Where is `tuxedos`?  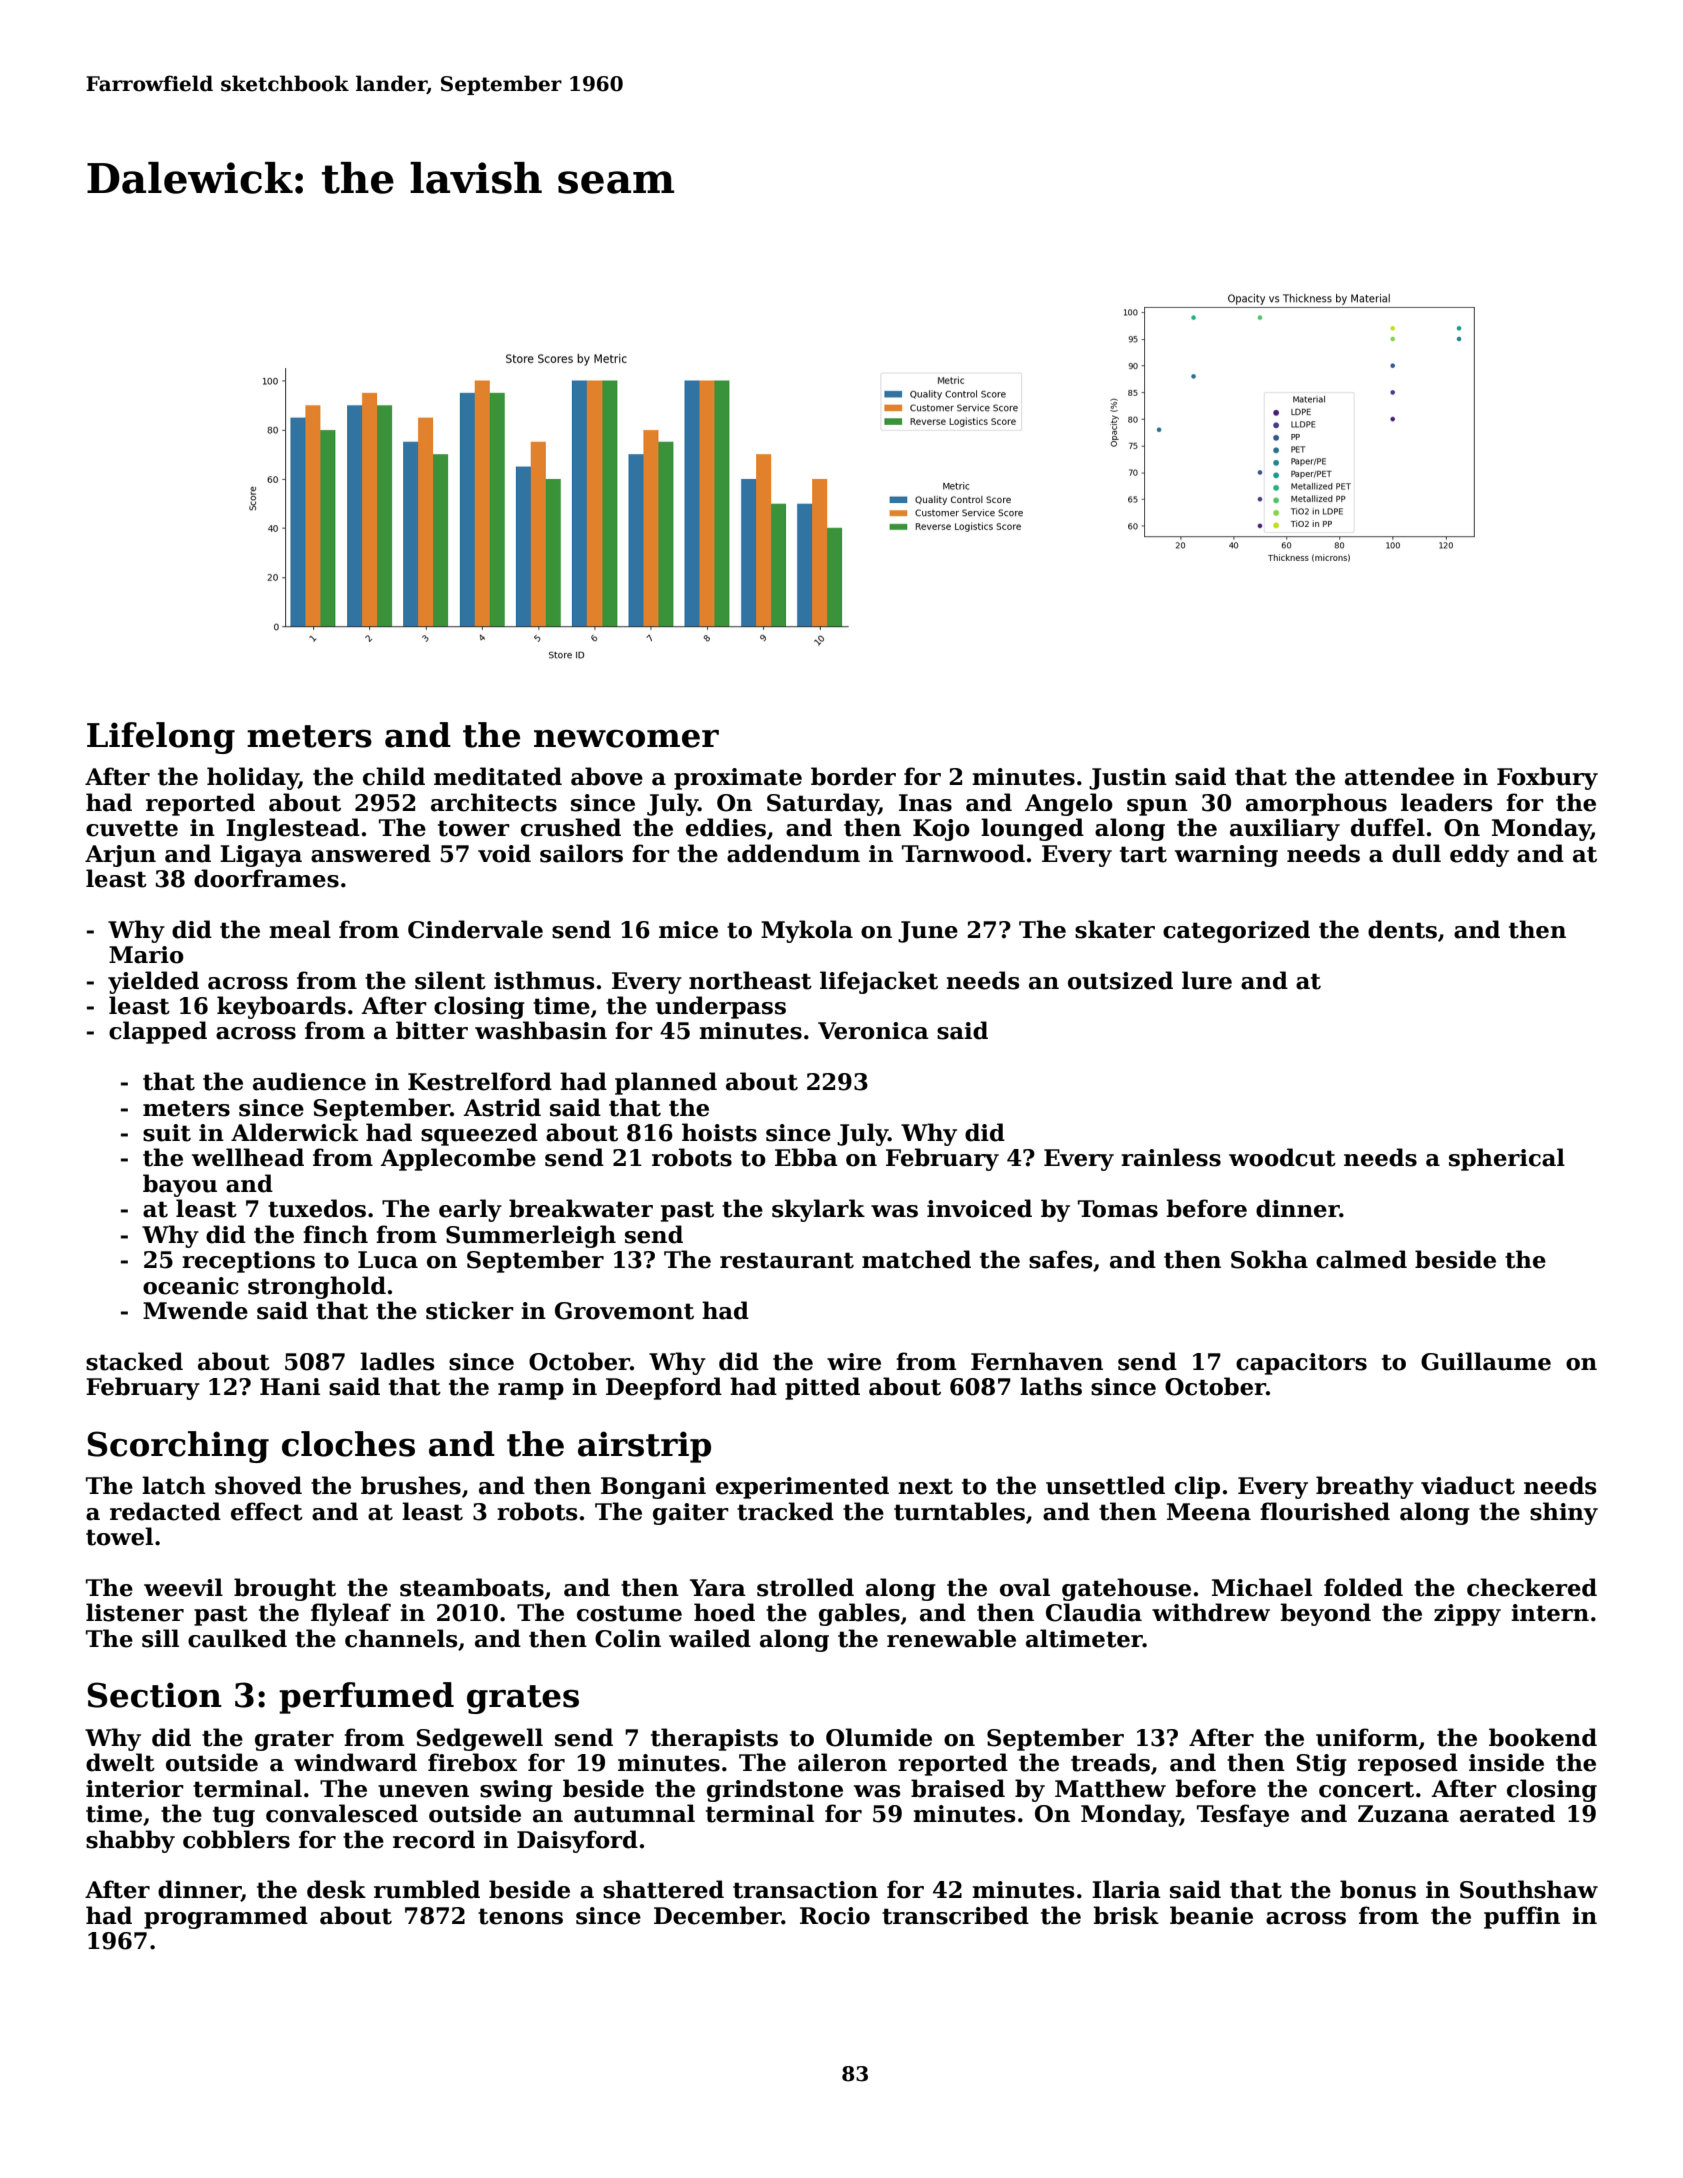
tuxedos is located at coordinates (317, 1208).
